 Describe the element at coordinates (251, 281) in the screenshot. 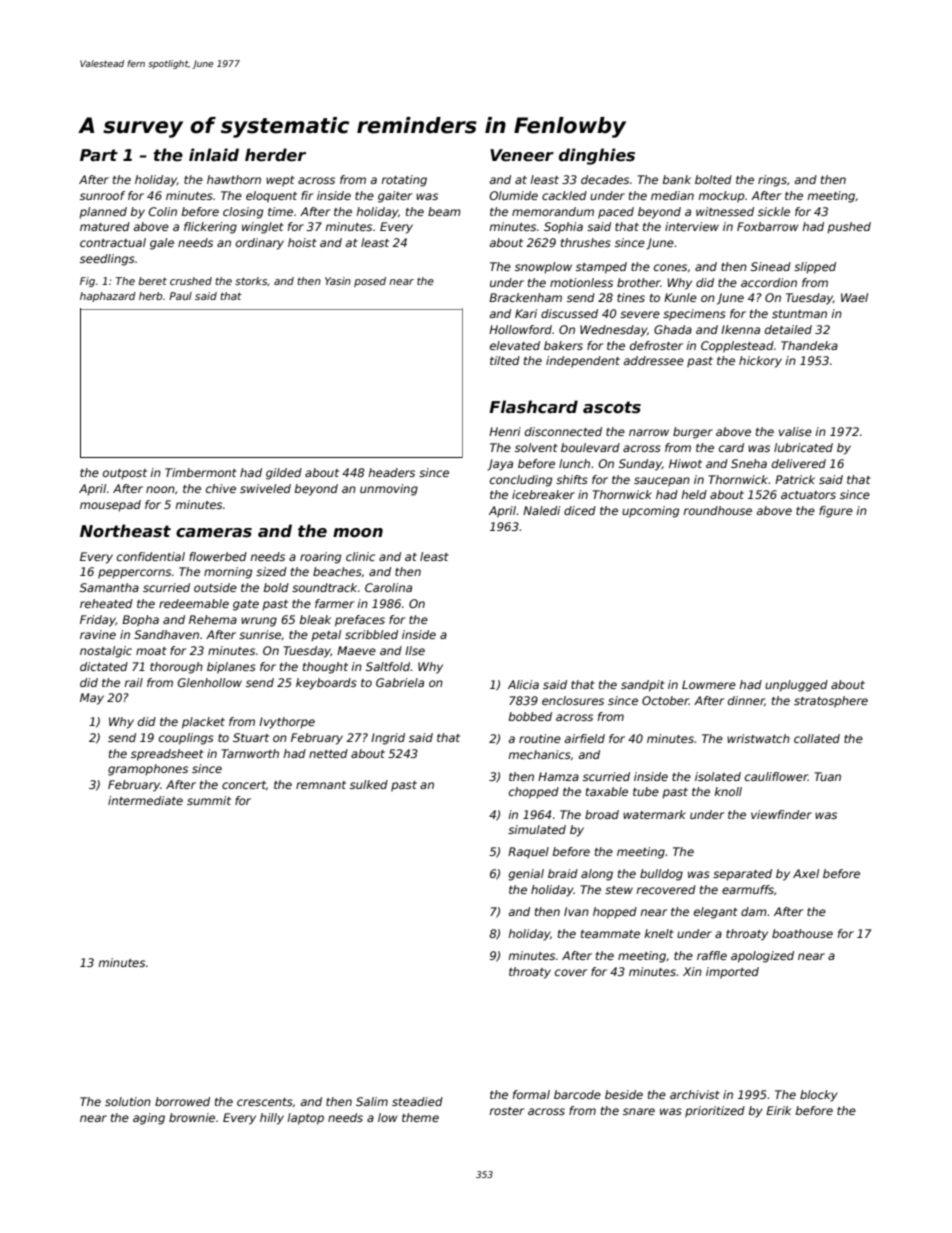

I see `storks` at that location.
